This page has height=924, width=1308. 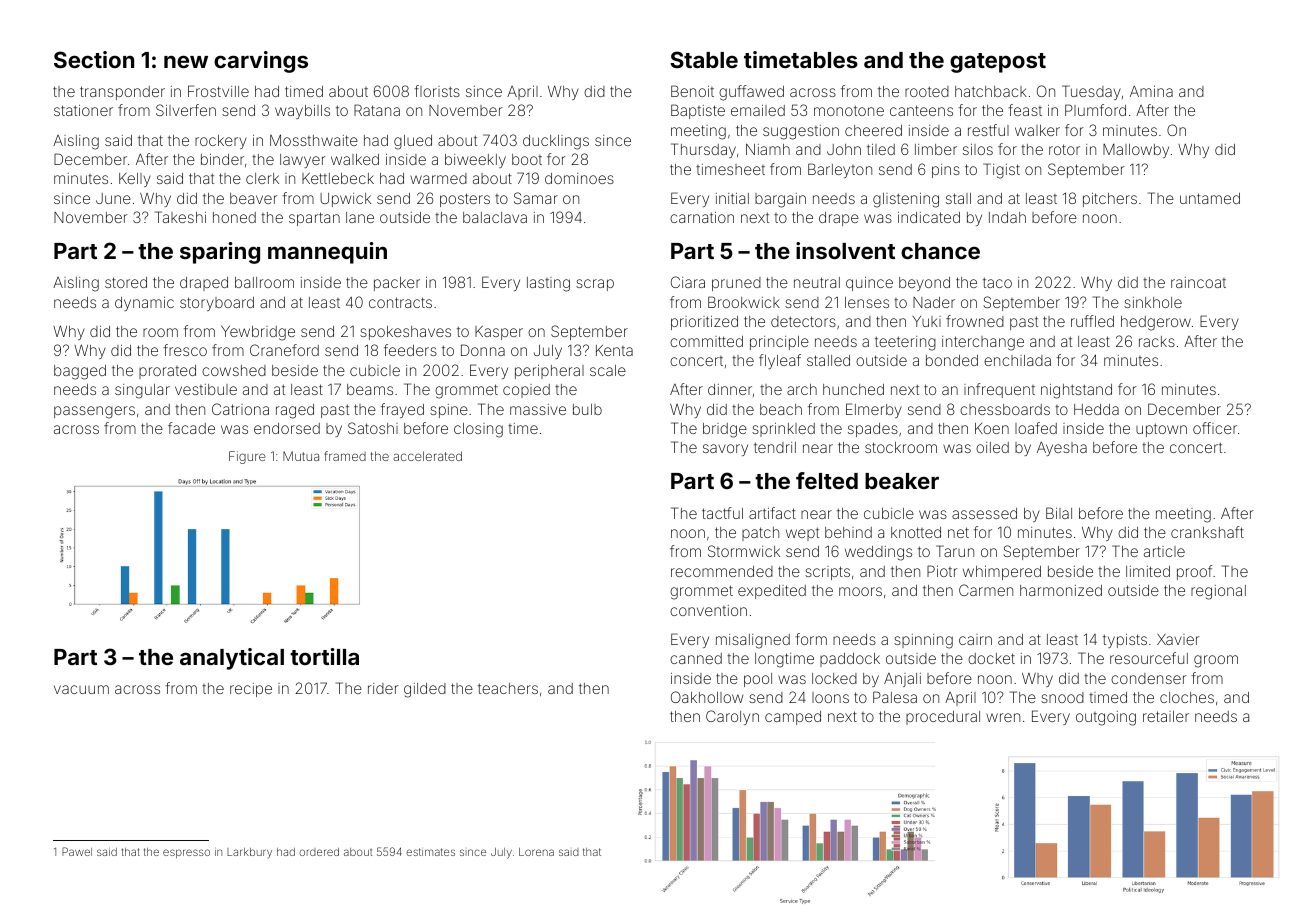 What do you see at coordinates (1151, 91) in the page?
I see `Amina` at bounding box center [1151, 91].
